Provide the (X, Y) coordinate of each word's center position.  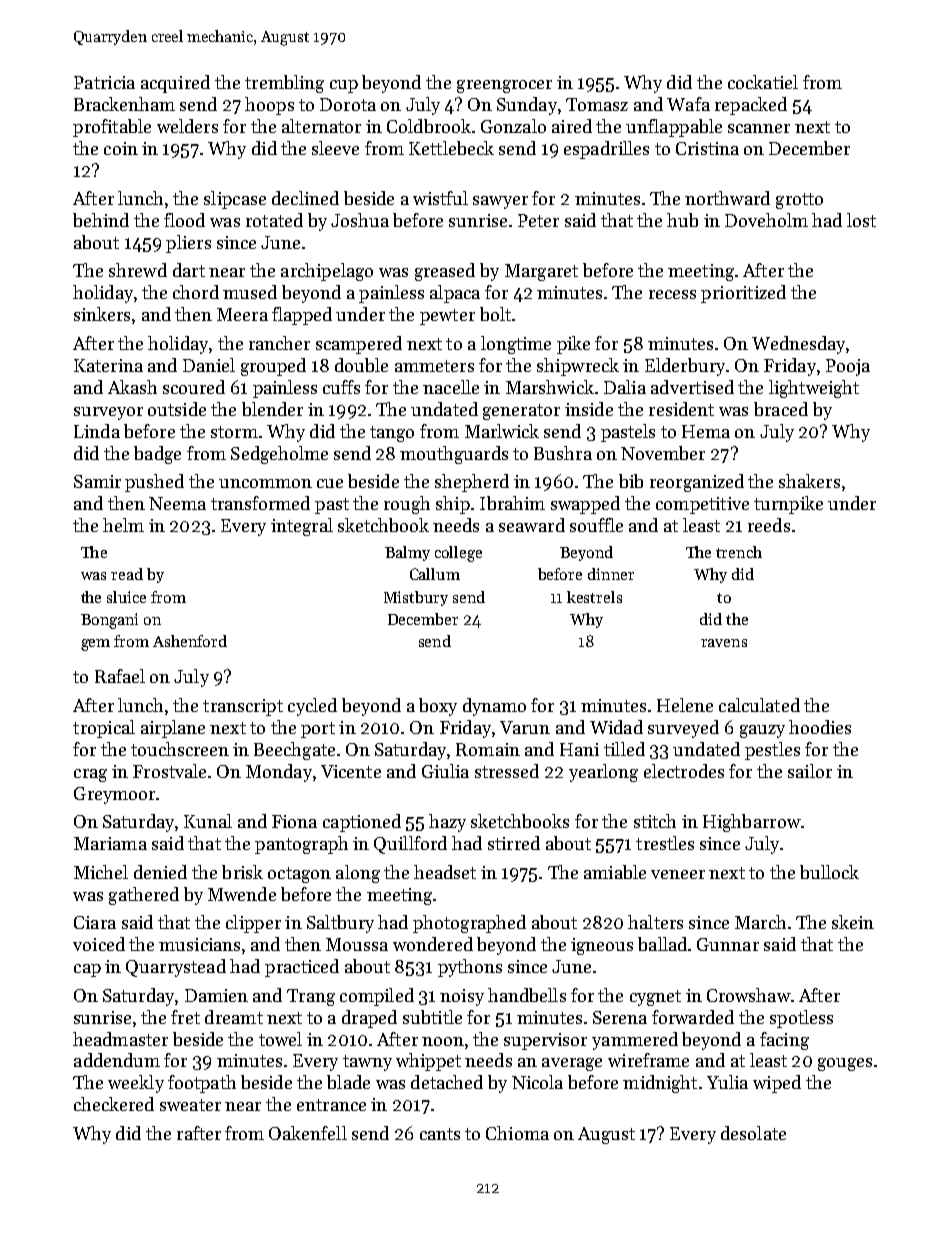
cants (440, 1134)
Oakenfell (308, 1133)
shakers (809, 481)
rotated (274, 220)
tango (392, 434)
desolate (753, 1133)
